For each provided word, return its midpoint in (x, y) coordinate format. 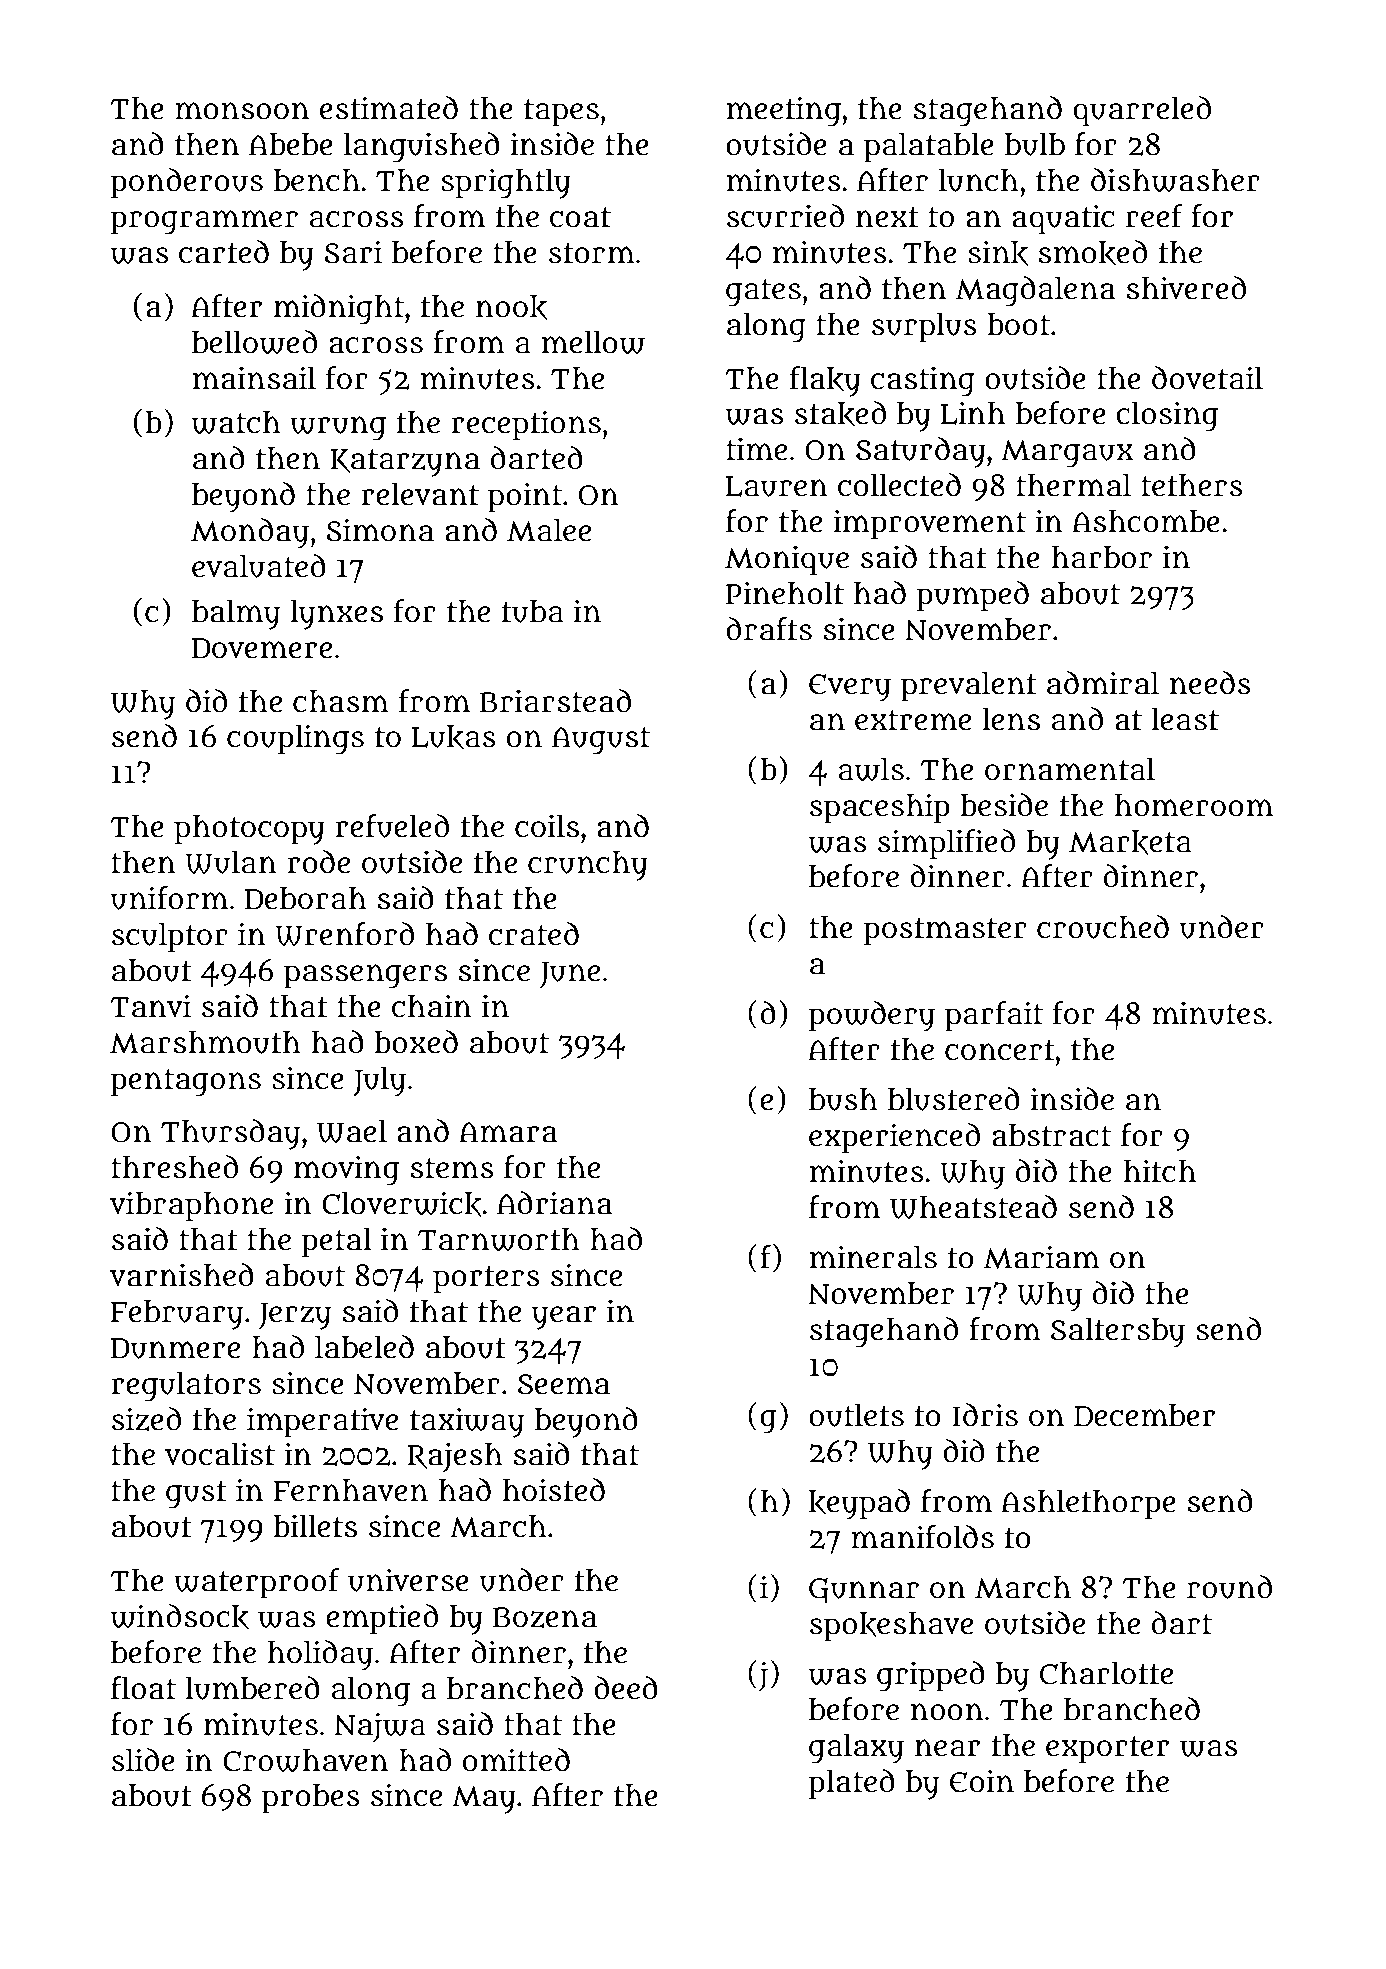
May (484, 1800)
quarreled (1142, 111)
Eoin (982, 1781)
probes (311, 1799)
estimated (389, 108)
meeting (784, 111)
